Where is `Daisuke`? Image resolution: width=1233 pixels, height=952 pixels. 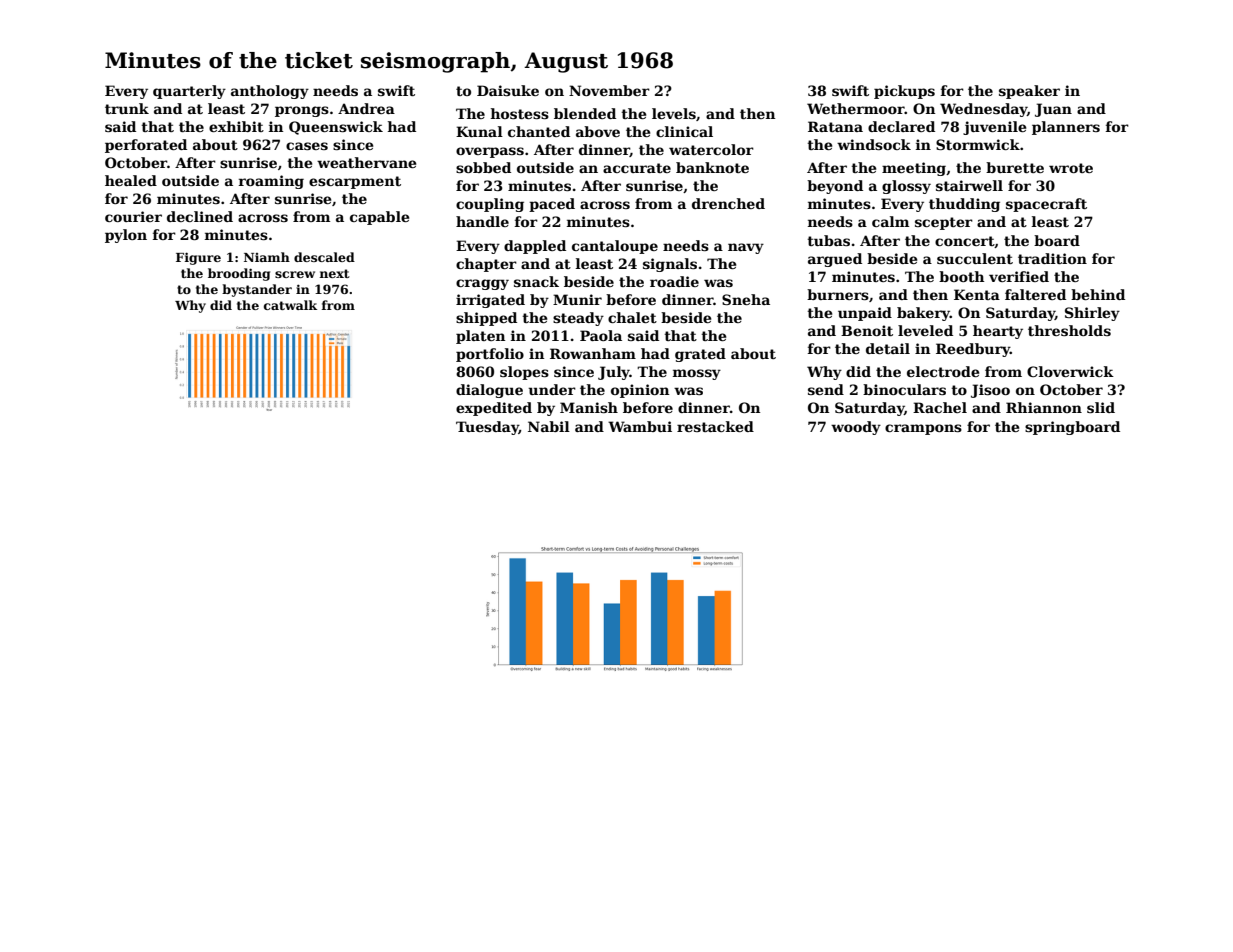
Daisuke is located at coordinates (508, 90).
